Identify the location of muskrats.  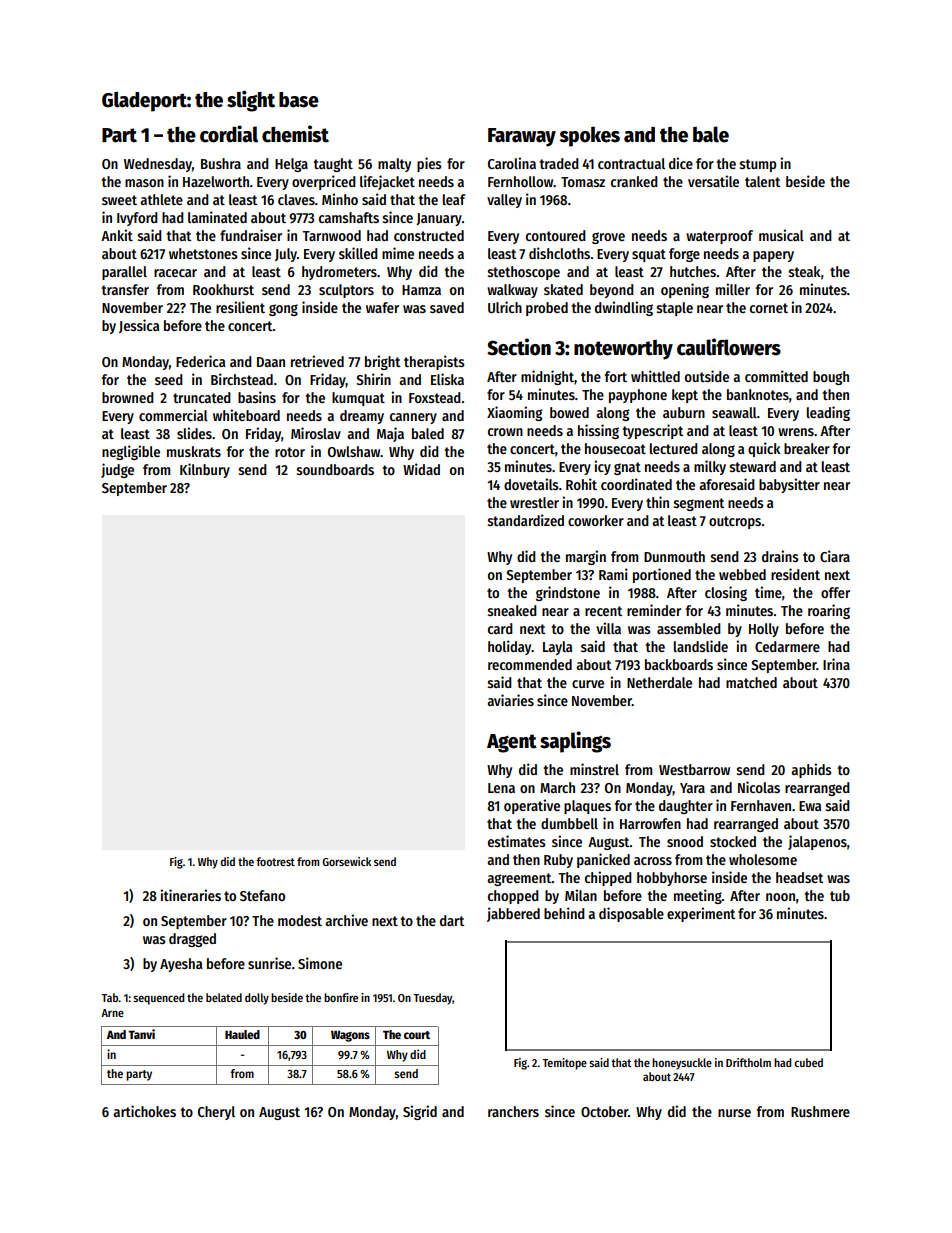
(194, 451).
